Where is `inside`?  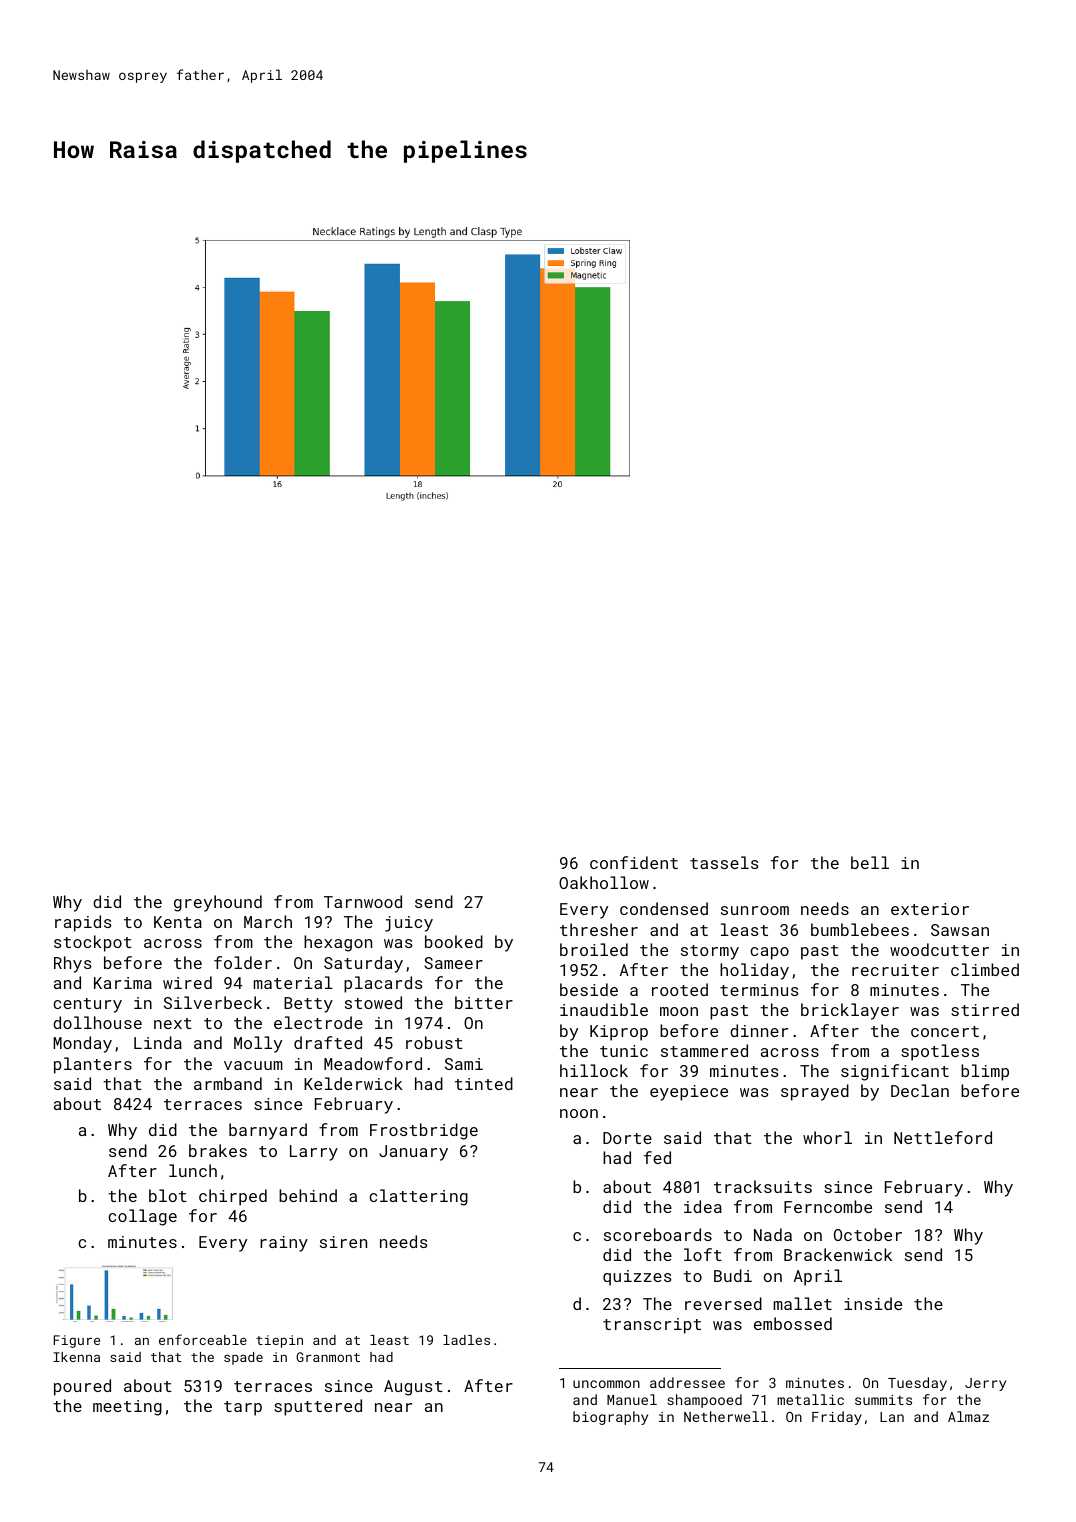 inside is located at coordinates (873, 1303).
